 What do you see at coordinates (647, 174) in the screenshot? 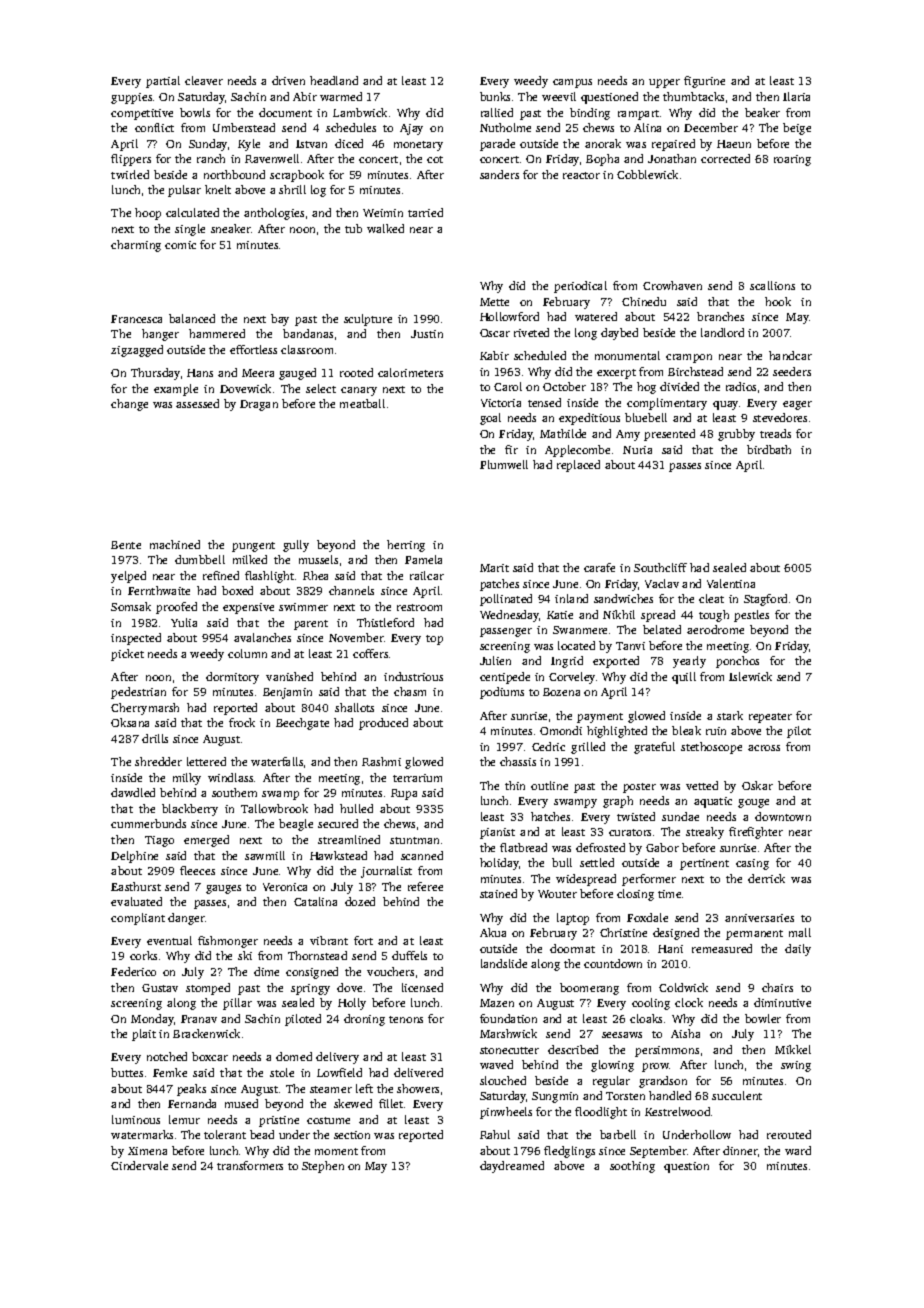
I see `Cobblewick` at bounding box center [647, 174].
